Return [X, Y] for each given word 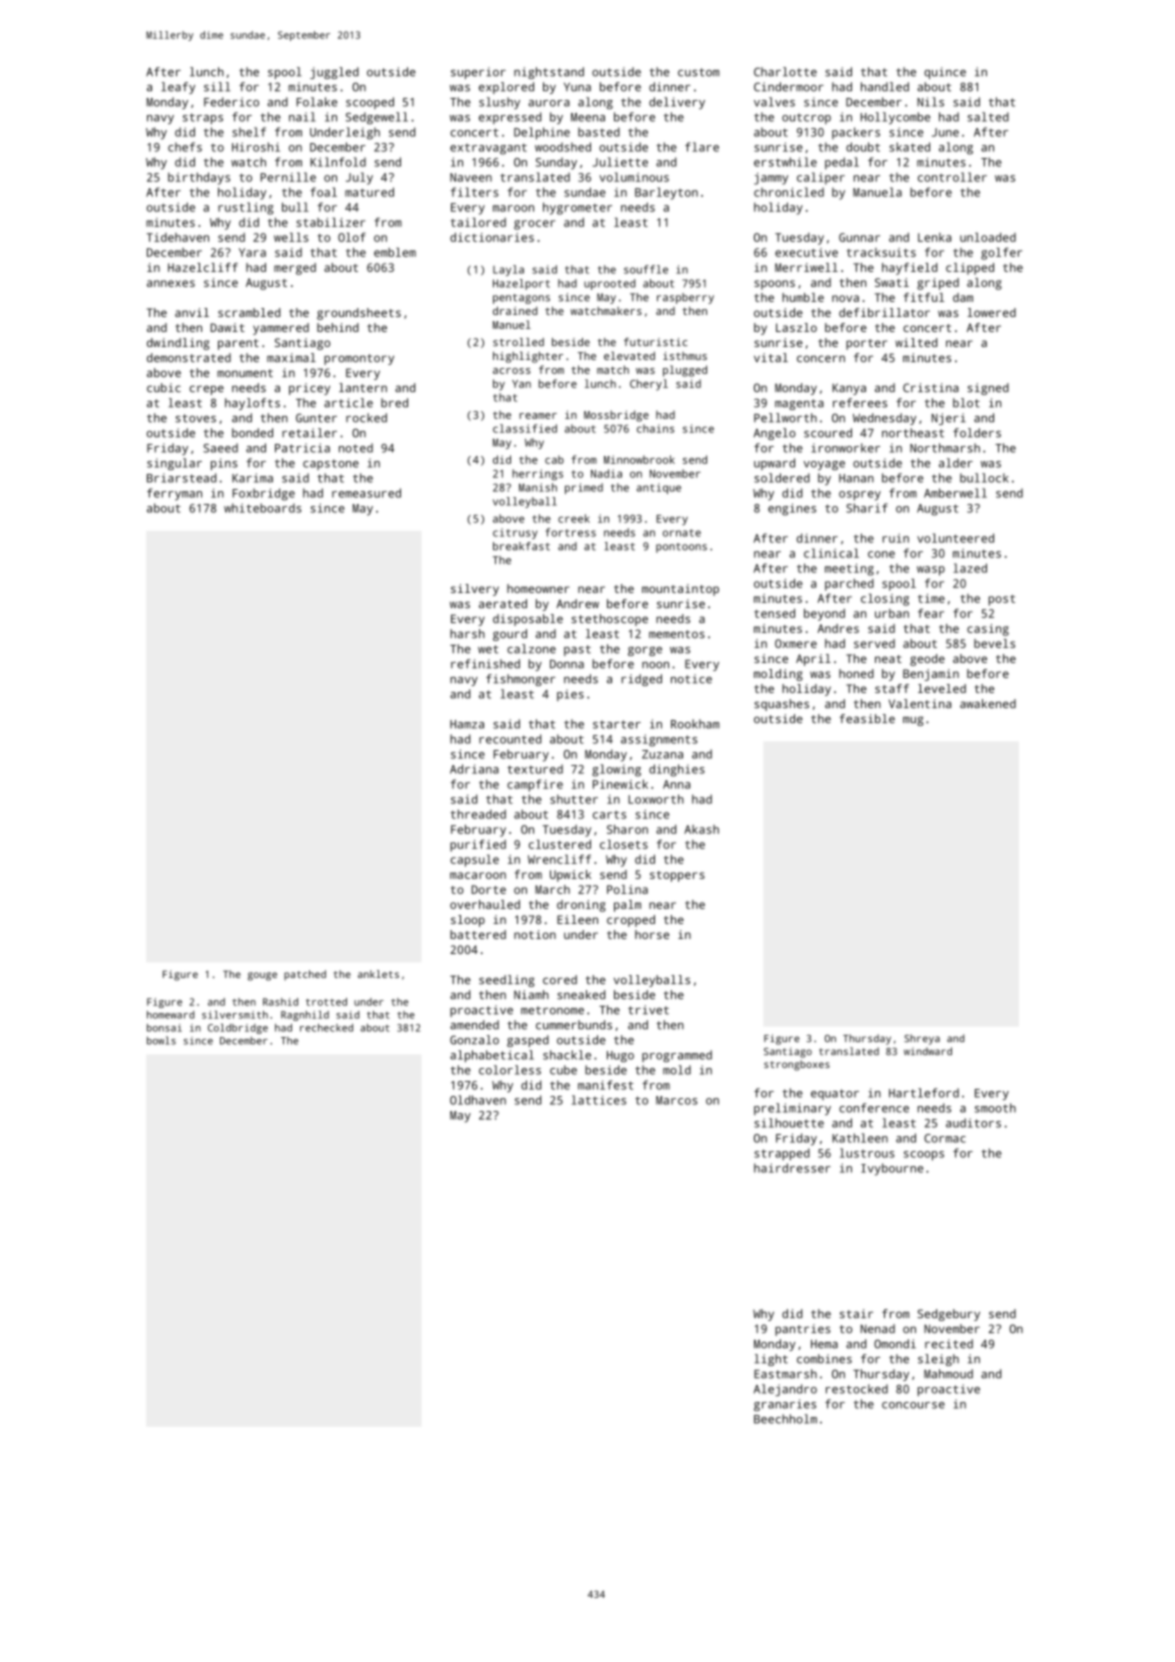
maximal [291, 357]
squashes [781, 705]
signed [988, 389]
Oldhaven [478, 1100]
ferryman [174, 494]
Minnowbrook [639, 459]
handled [885, 87]
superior [478, 73]
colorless [510, 1070]
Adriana [474, 769]
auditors [973, 1123]
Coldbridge [238, 1029]
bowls [161, 1040]
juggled [334, 73]
